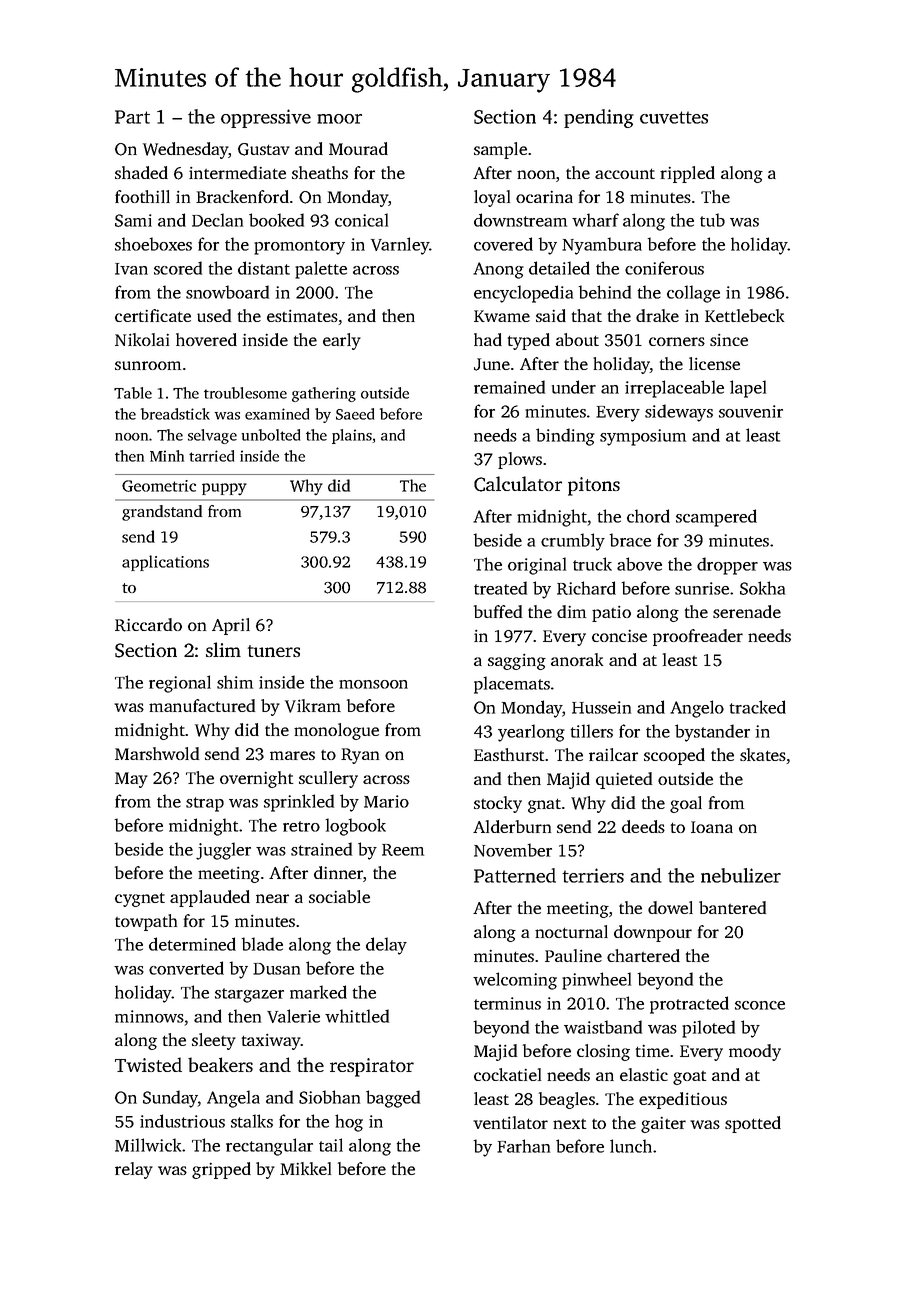 The image size is (908, 1316). Describe the element at coordinates (252, 1121) in the screenshot. I see `stalks` at that location.
